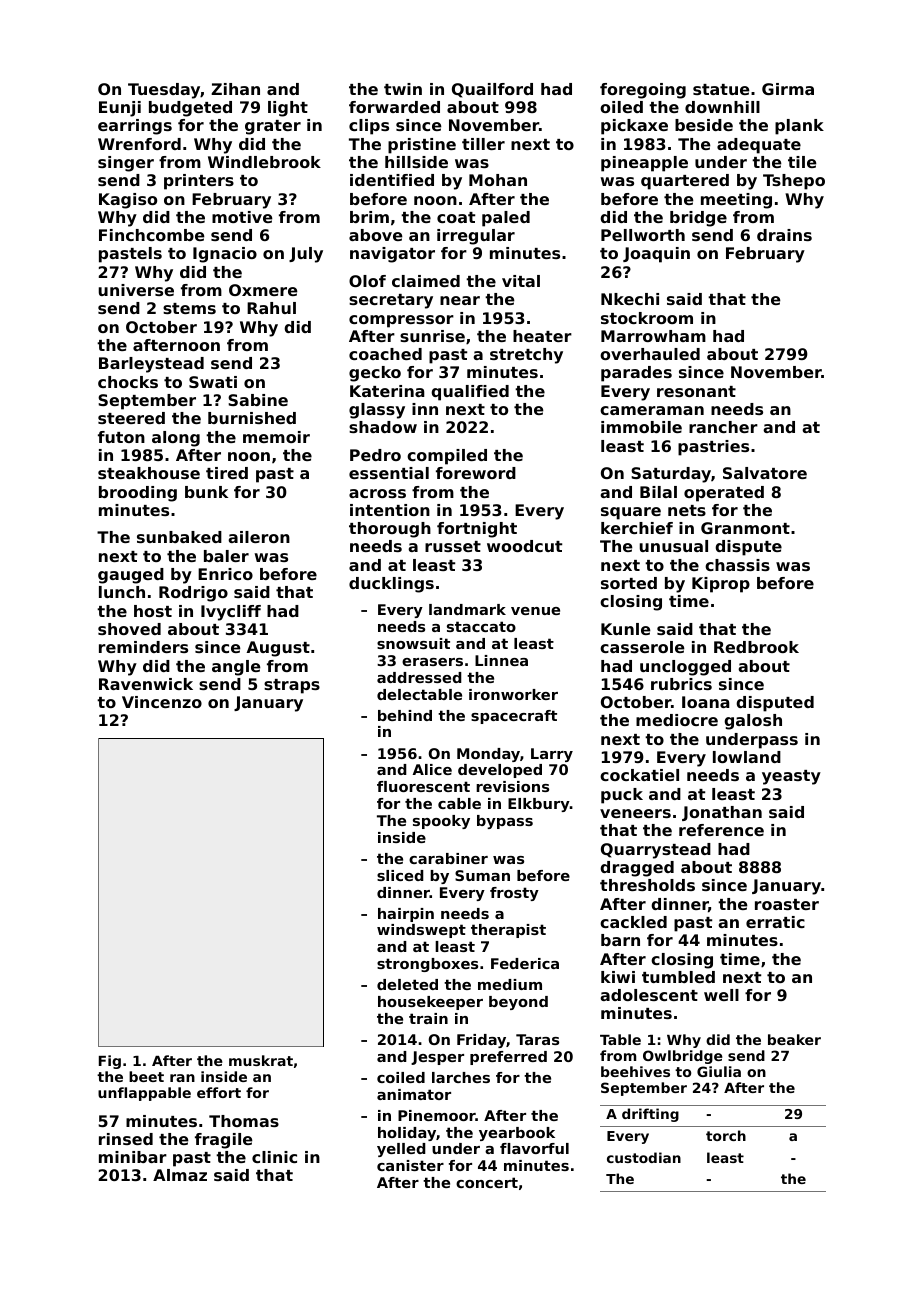  I want to click on Mohan, so click(498, 180).
